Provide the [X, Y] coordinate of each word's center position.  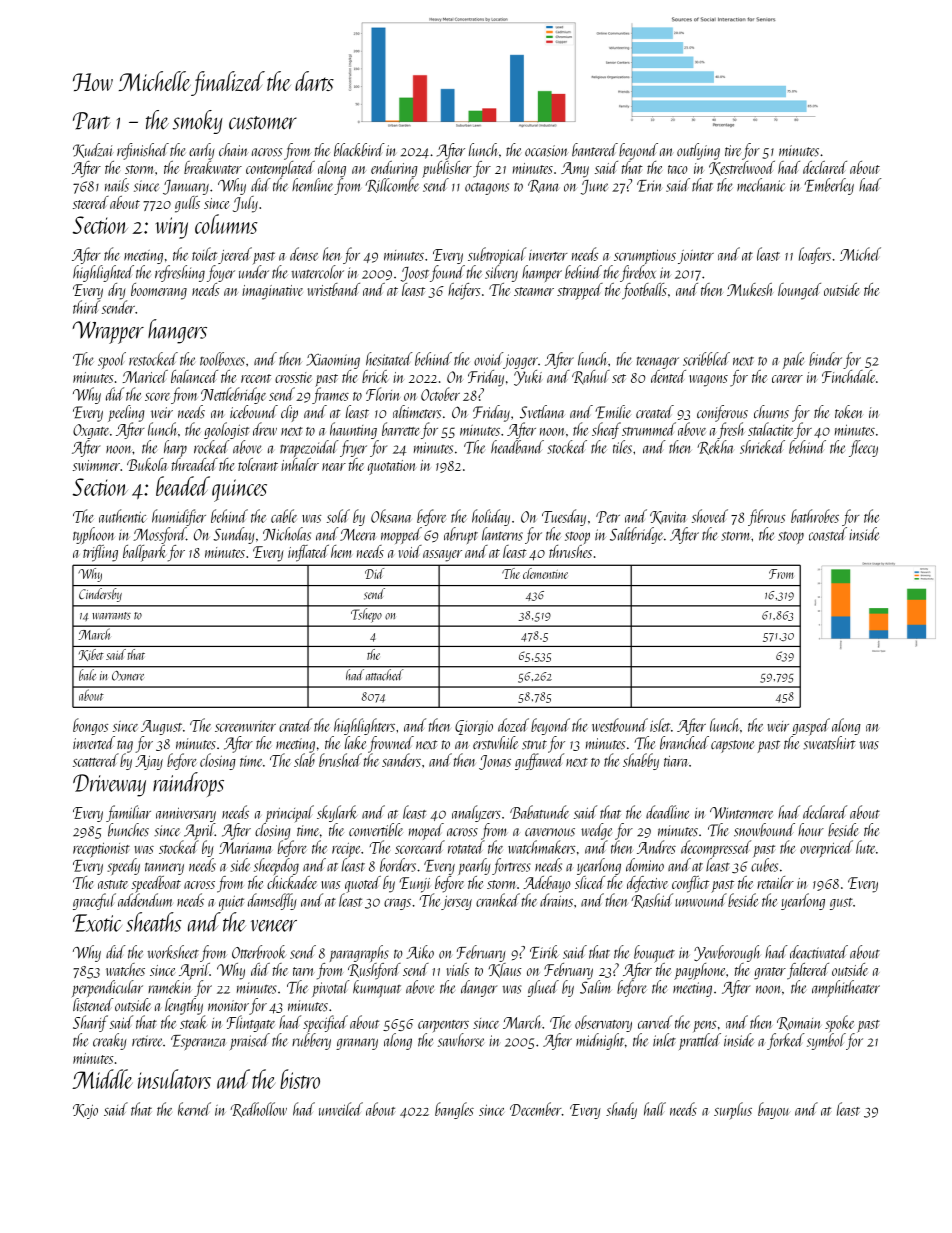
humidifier [179, 517]
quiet [231, 903]
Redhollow [258, 1109]
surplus [733, 1110]
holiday [491, 517]
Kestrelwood [742, 168]
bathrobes [815, 516]
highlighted [103, 273]
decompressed [716, 848]
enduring [394, 169]
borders [398, 865]
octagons [487, 188]
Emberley [829, 186]
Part [91, 121]
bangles [454, 1110]
